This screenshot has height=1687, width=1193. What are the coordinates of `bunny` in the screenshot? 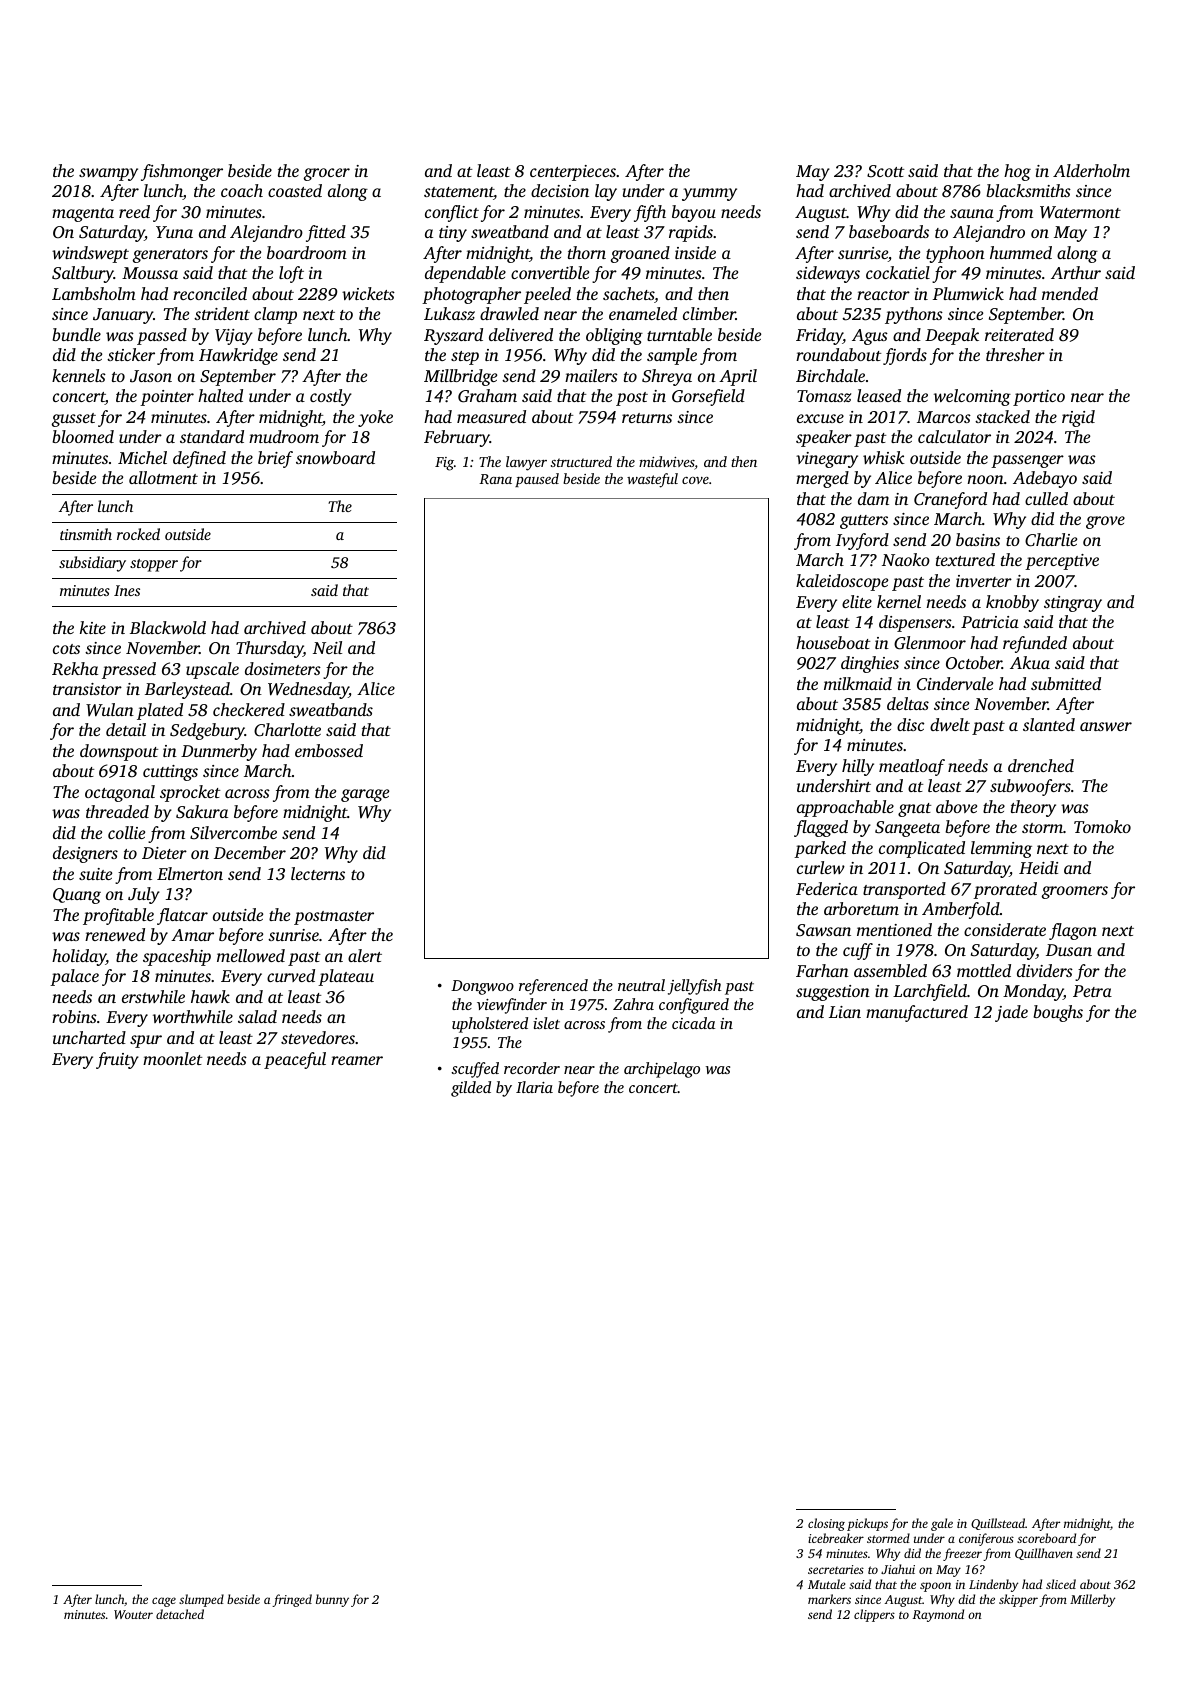 It's located at (332, 1600).
